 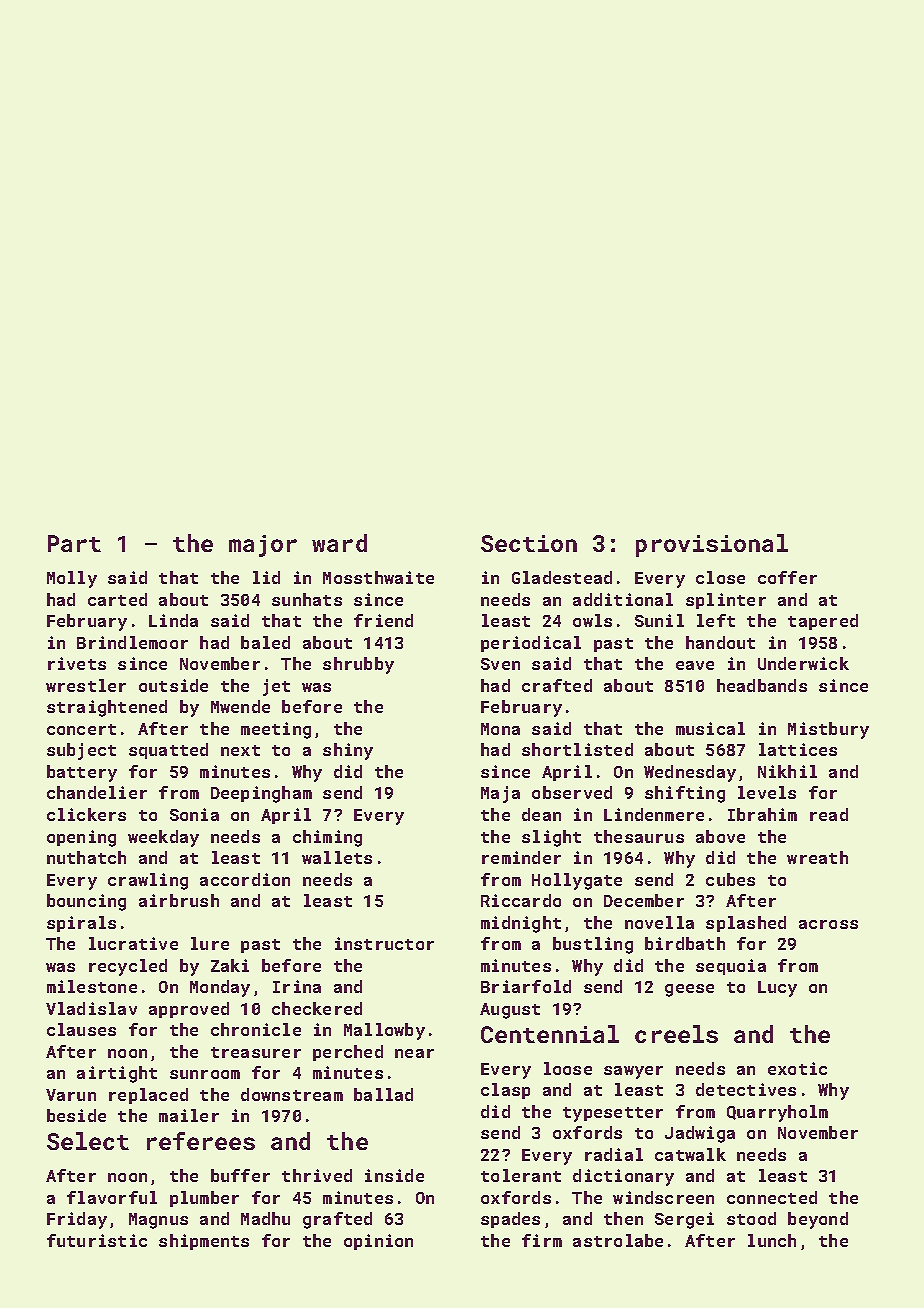 What do you see at coordinates (798, 749) in the screenshot?
I see `lattices` at bounding box center [798, 749].
